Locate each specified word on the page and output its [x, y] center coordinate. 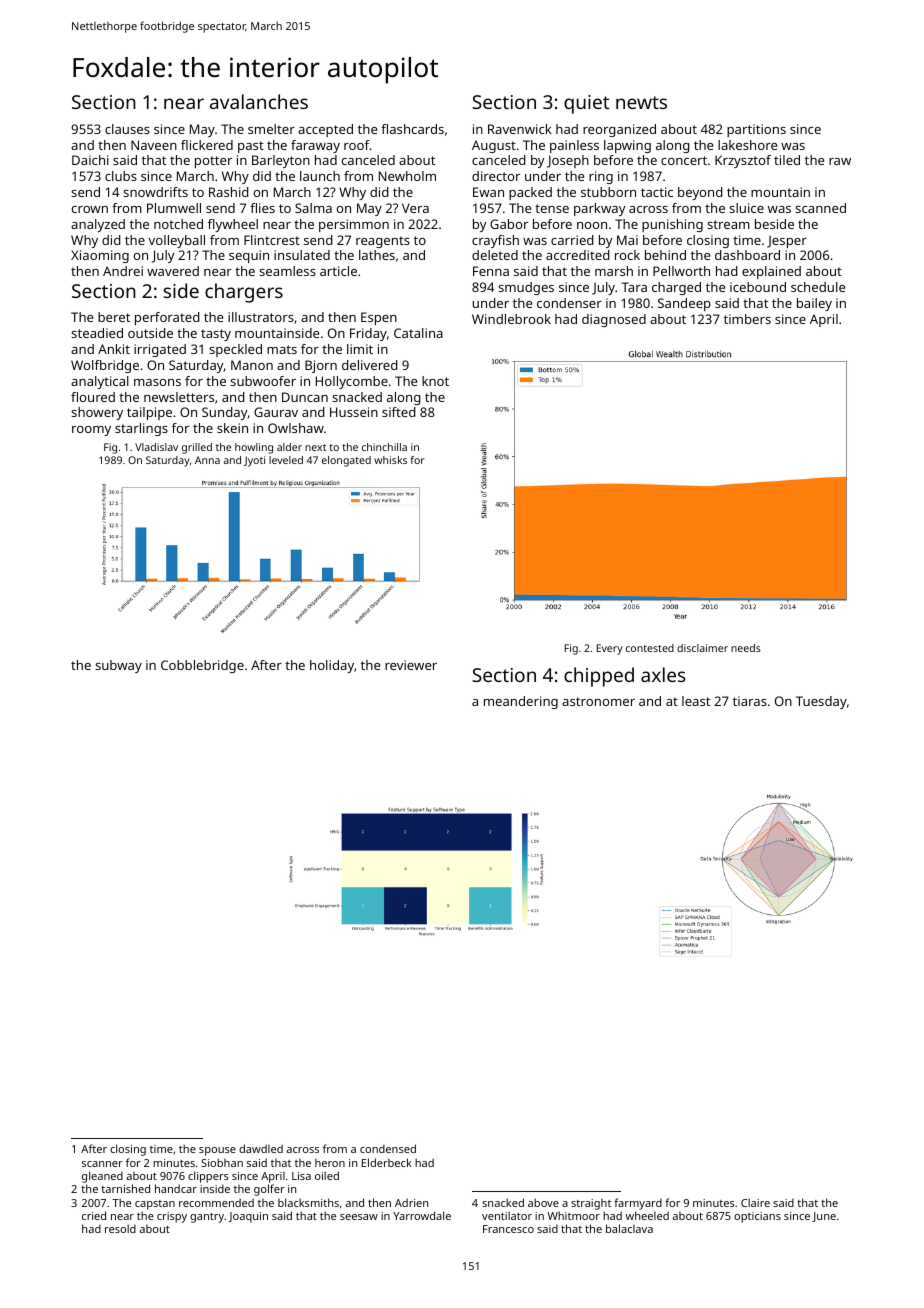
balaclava [629, 1228]
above [543, 1202]
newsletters [179, 397]
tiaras [750, 701]
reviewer [411, 665]
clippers [208, 1177]
